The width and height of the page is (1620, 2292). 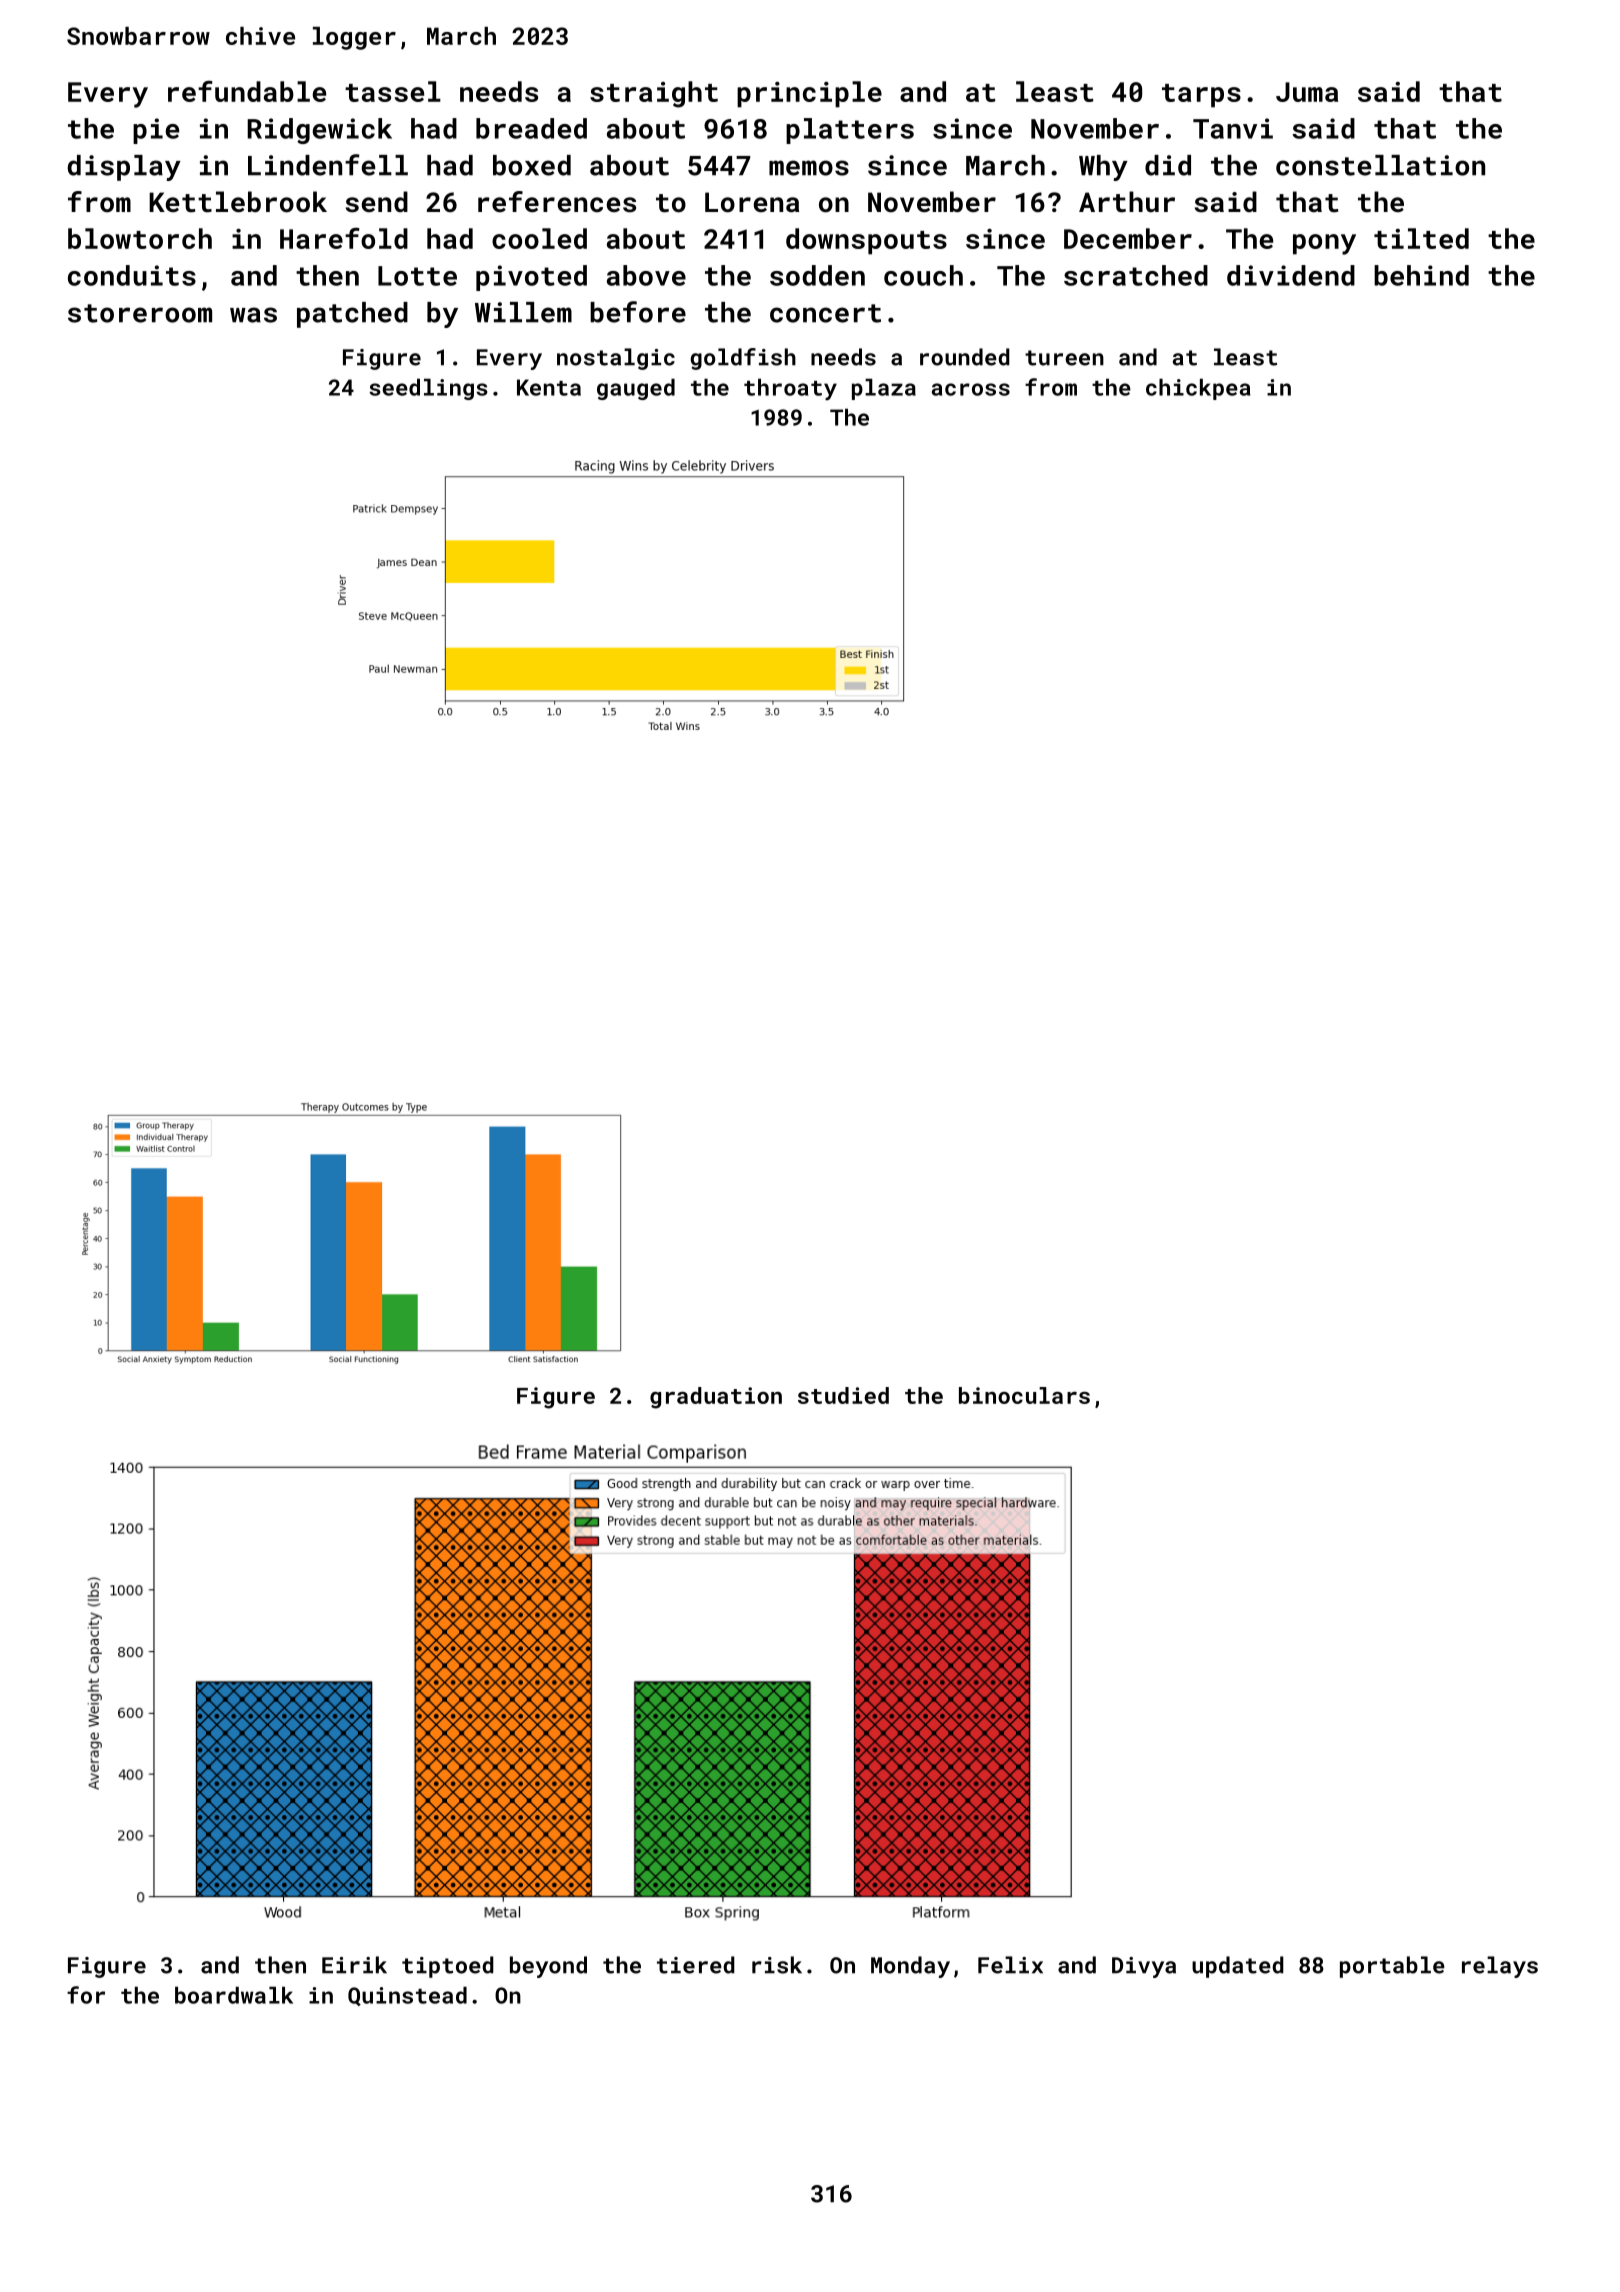 What do you see at coordinates (843, 1395) in the page?
I see `studied` at bounding box center [843, 1395].
